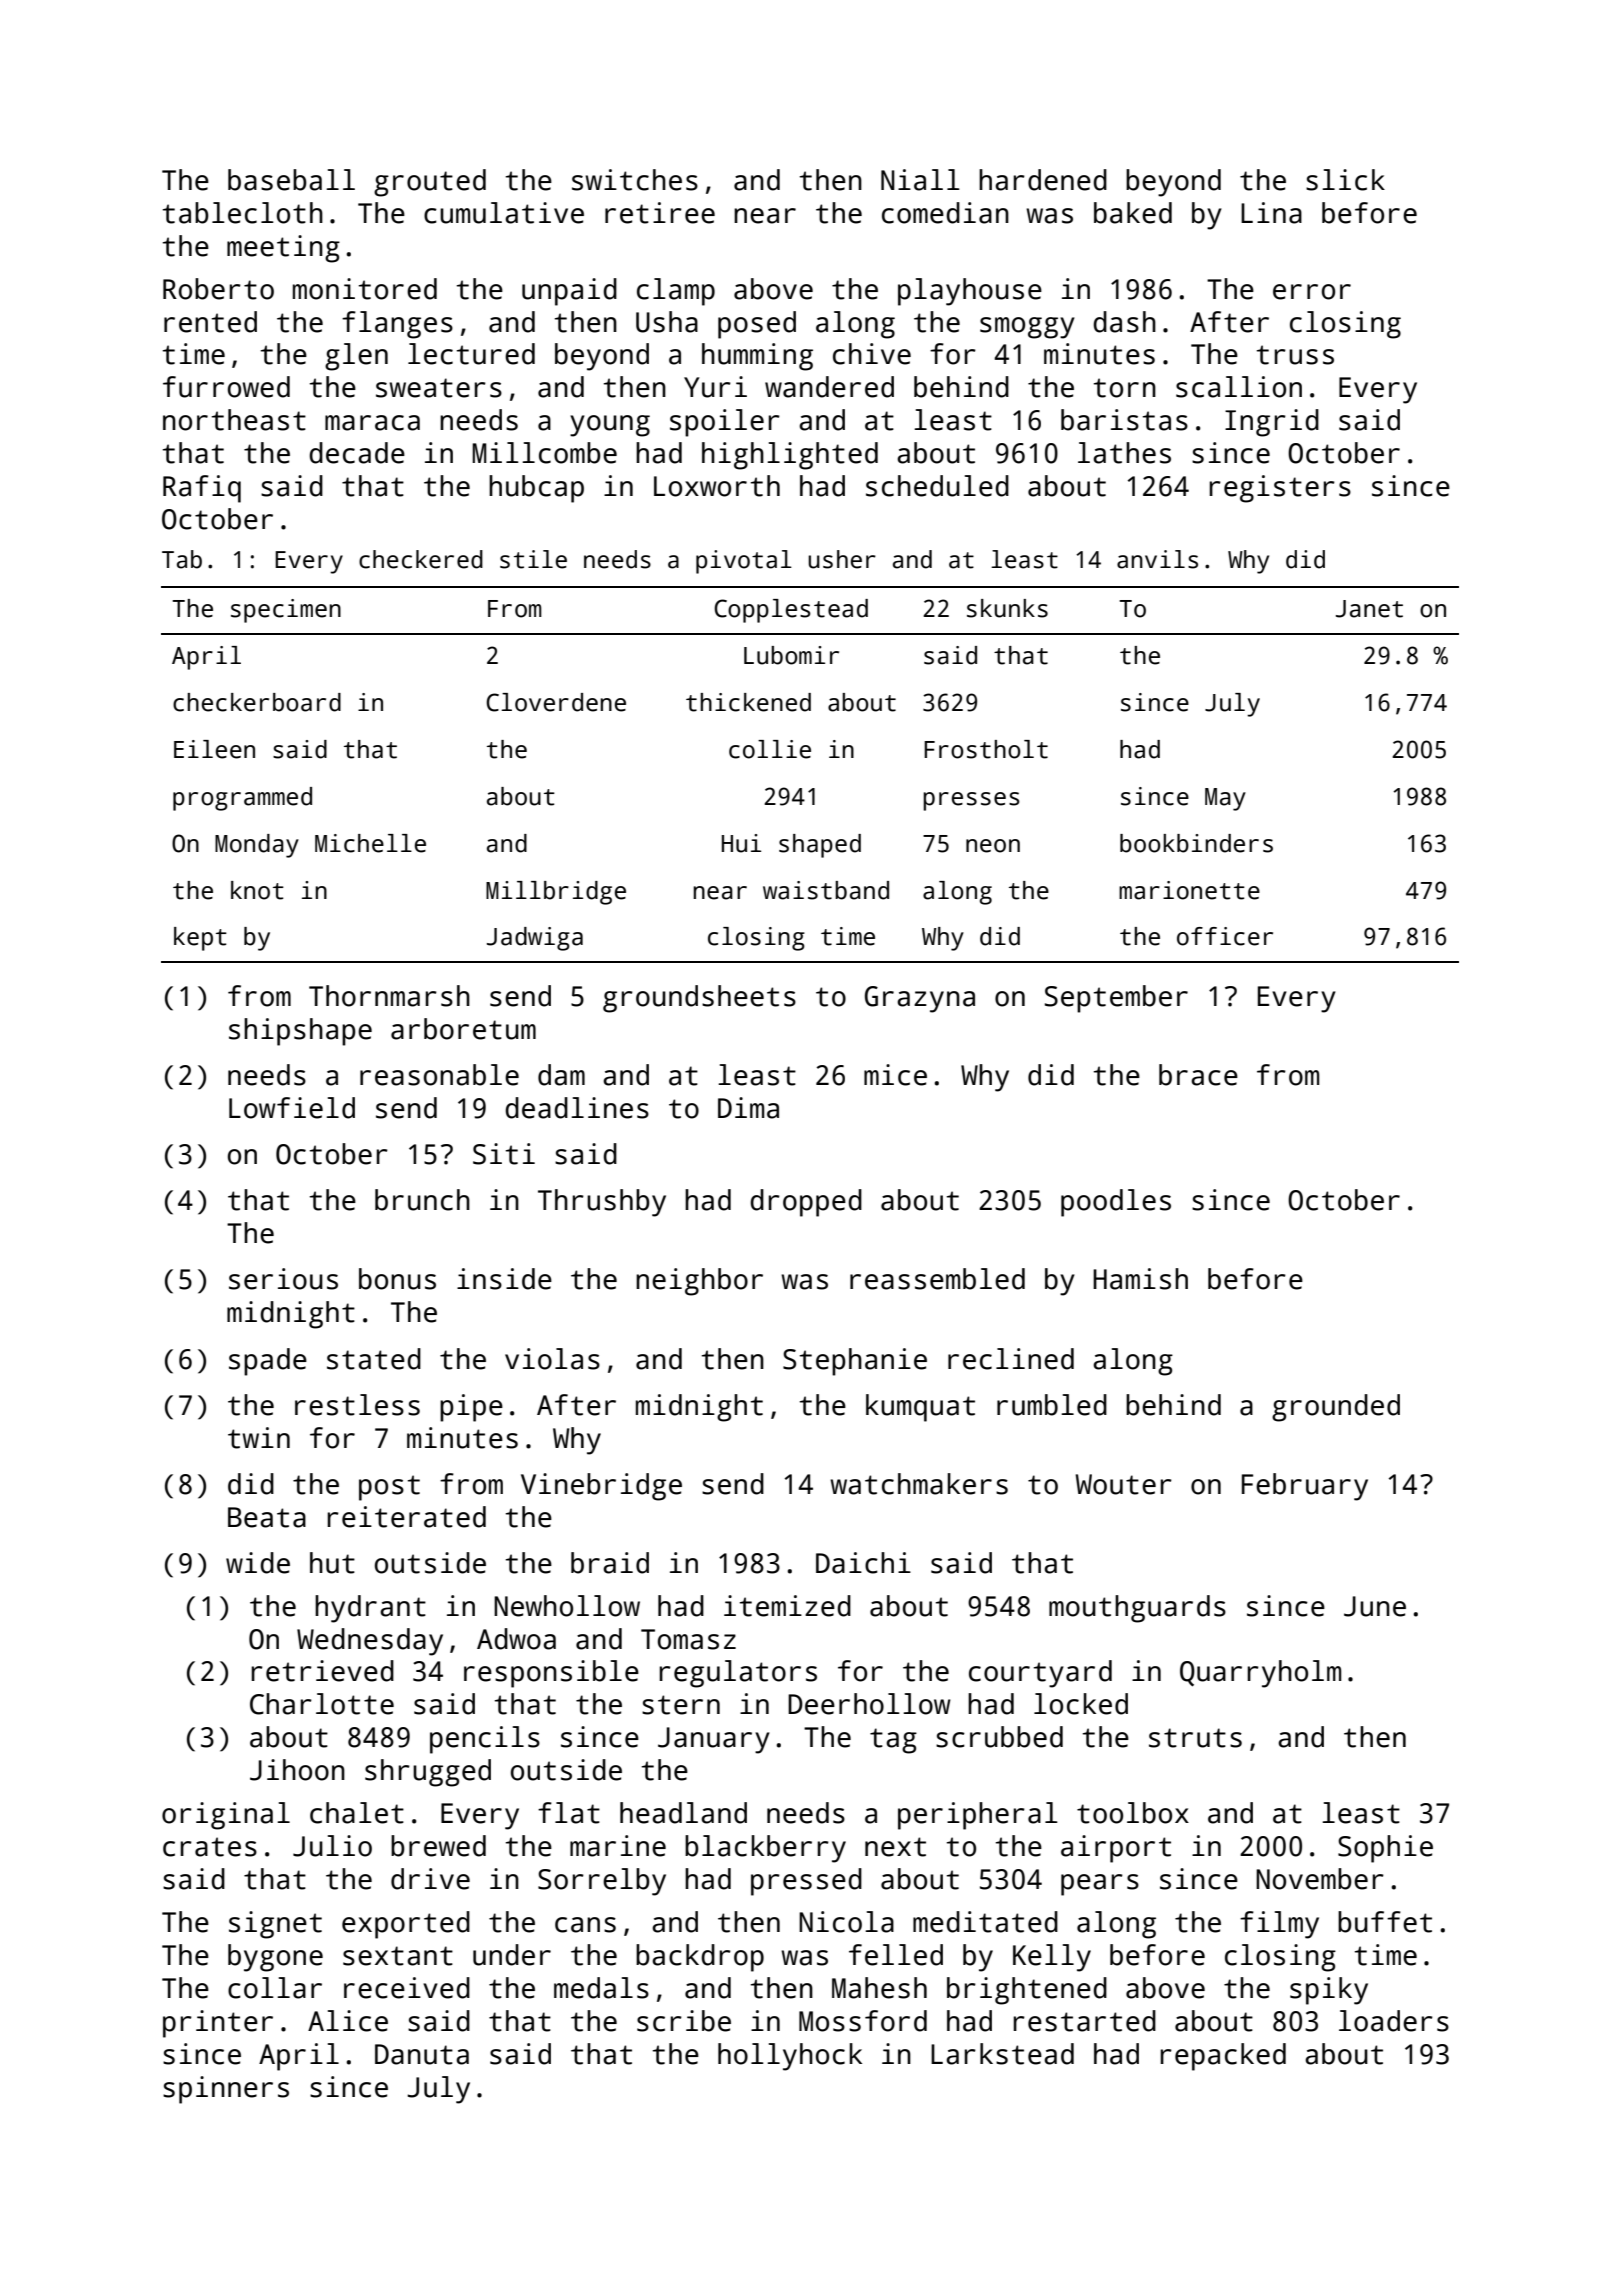 This page has height=2292, width=1620. Describe the element at coordinates (993, 846) in the page. I see `neon` at that location.
